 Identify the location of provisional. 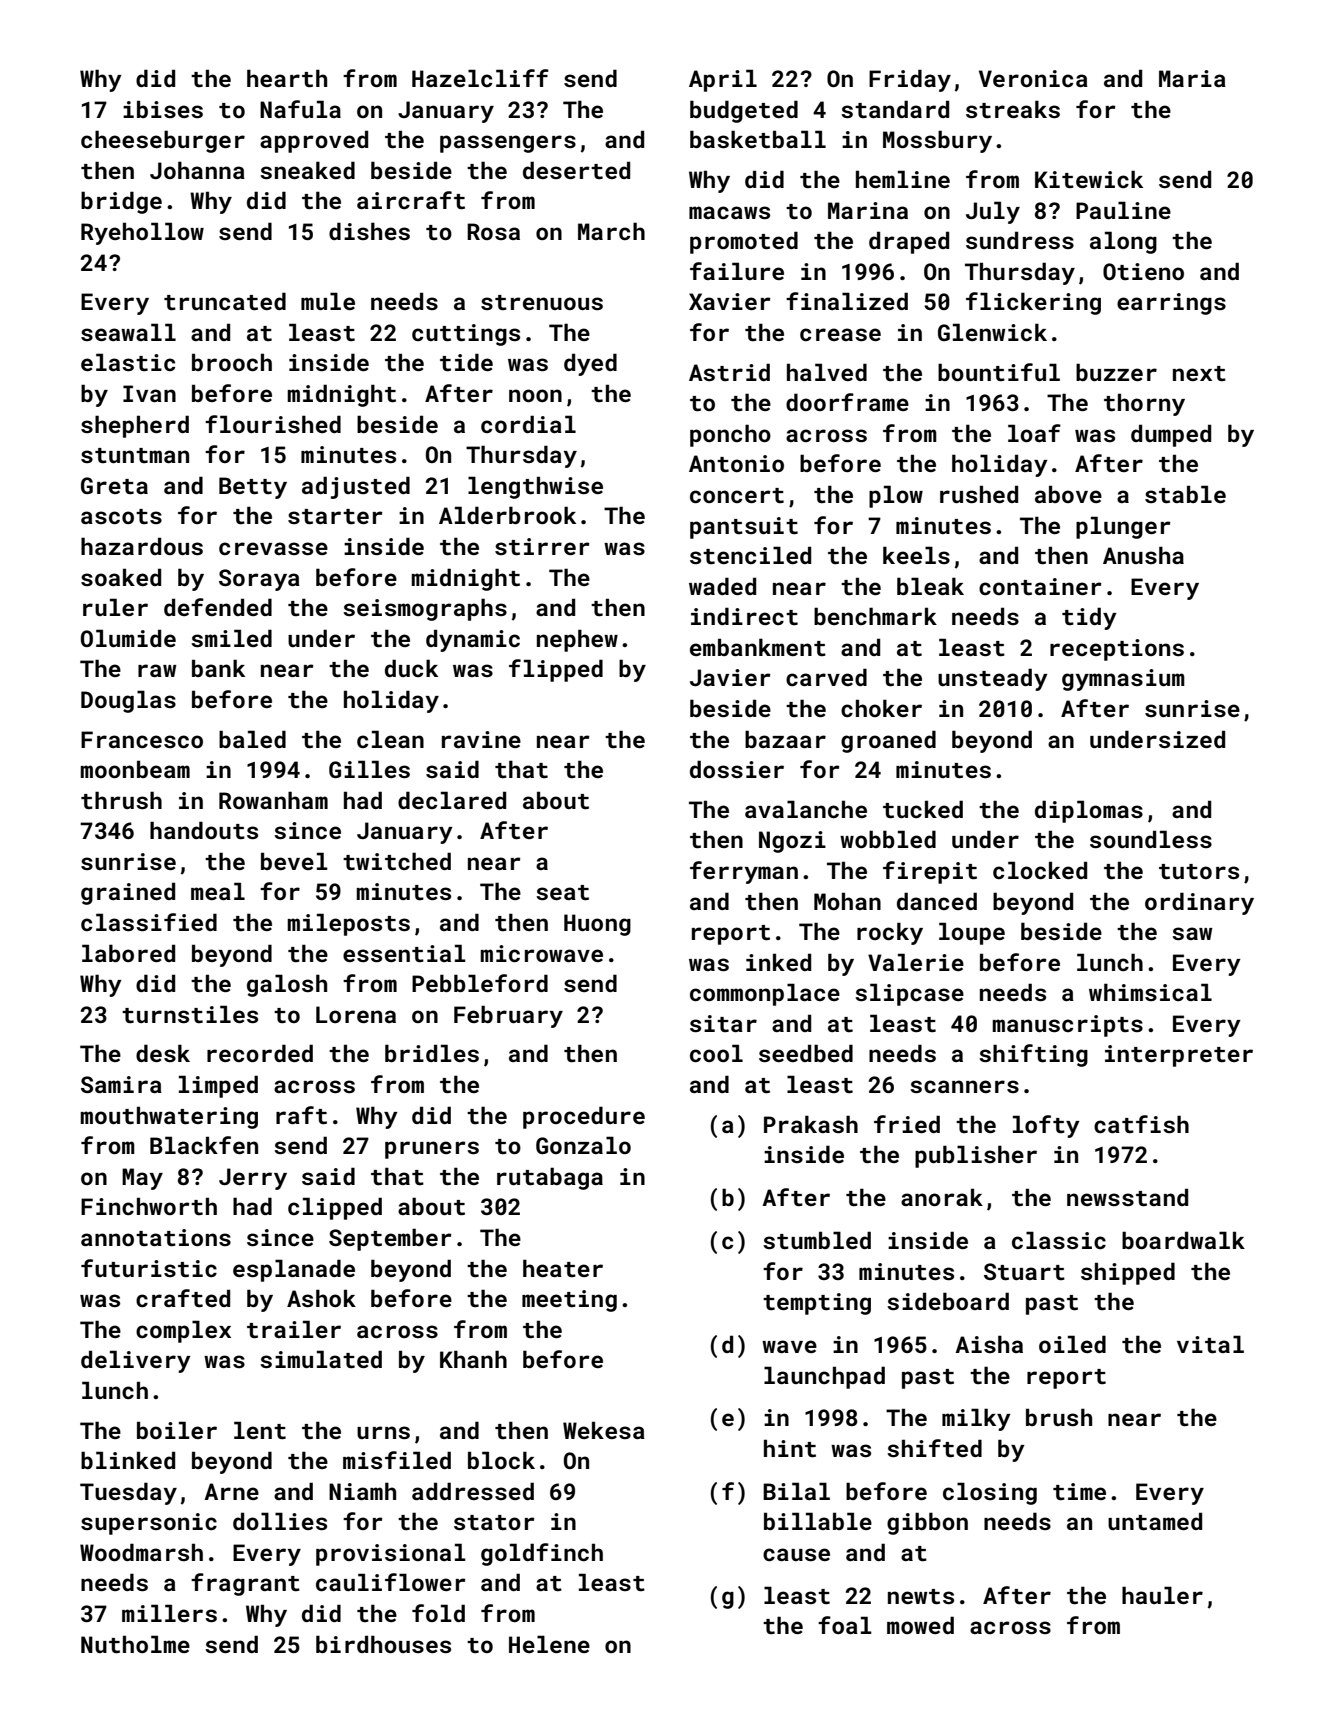
(391, 1554).
